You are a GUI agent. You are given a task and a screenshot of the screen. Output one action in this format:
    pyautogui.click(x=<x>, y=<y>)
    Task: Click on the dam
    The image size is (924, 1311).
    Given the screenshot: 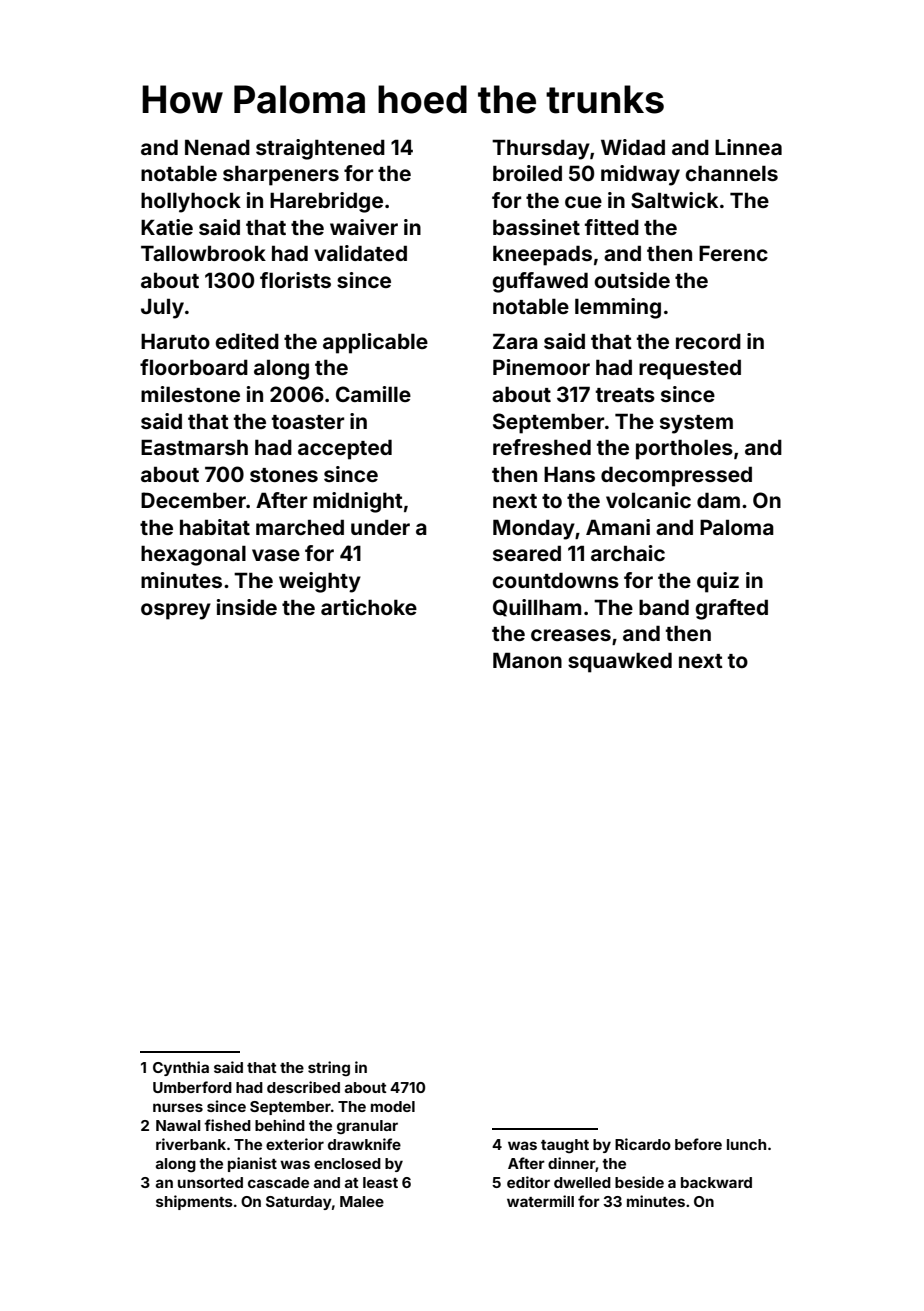 What is the action you would take?
    pyautogui.click(x=718, y=500)
